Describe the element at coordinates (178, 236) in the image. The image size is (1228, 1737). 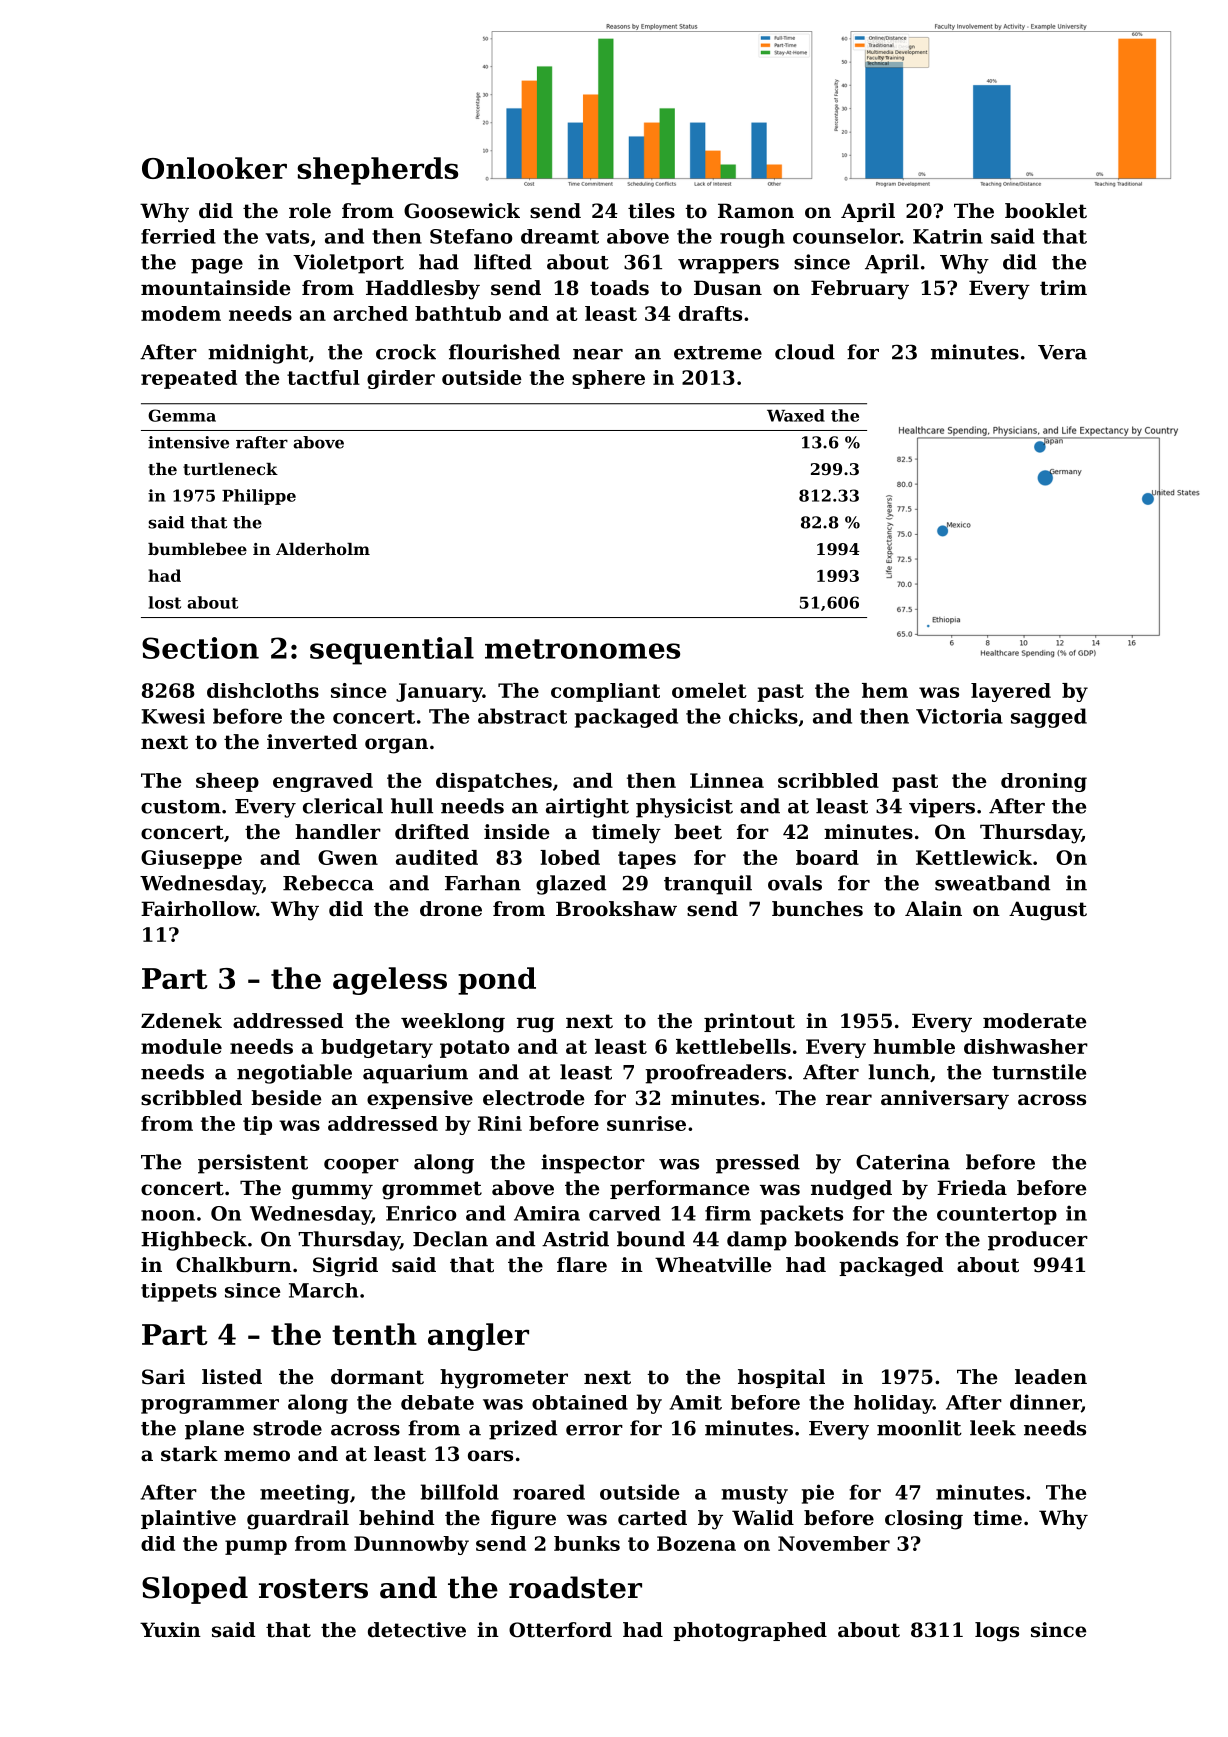
I see `ferried` at that location.
